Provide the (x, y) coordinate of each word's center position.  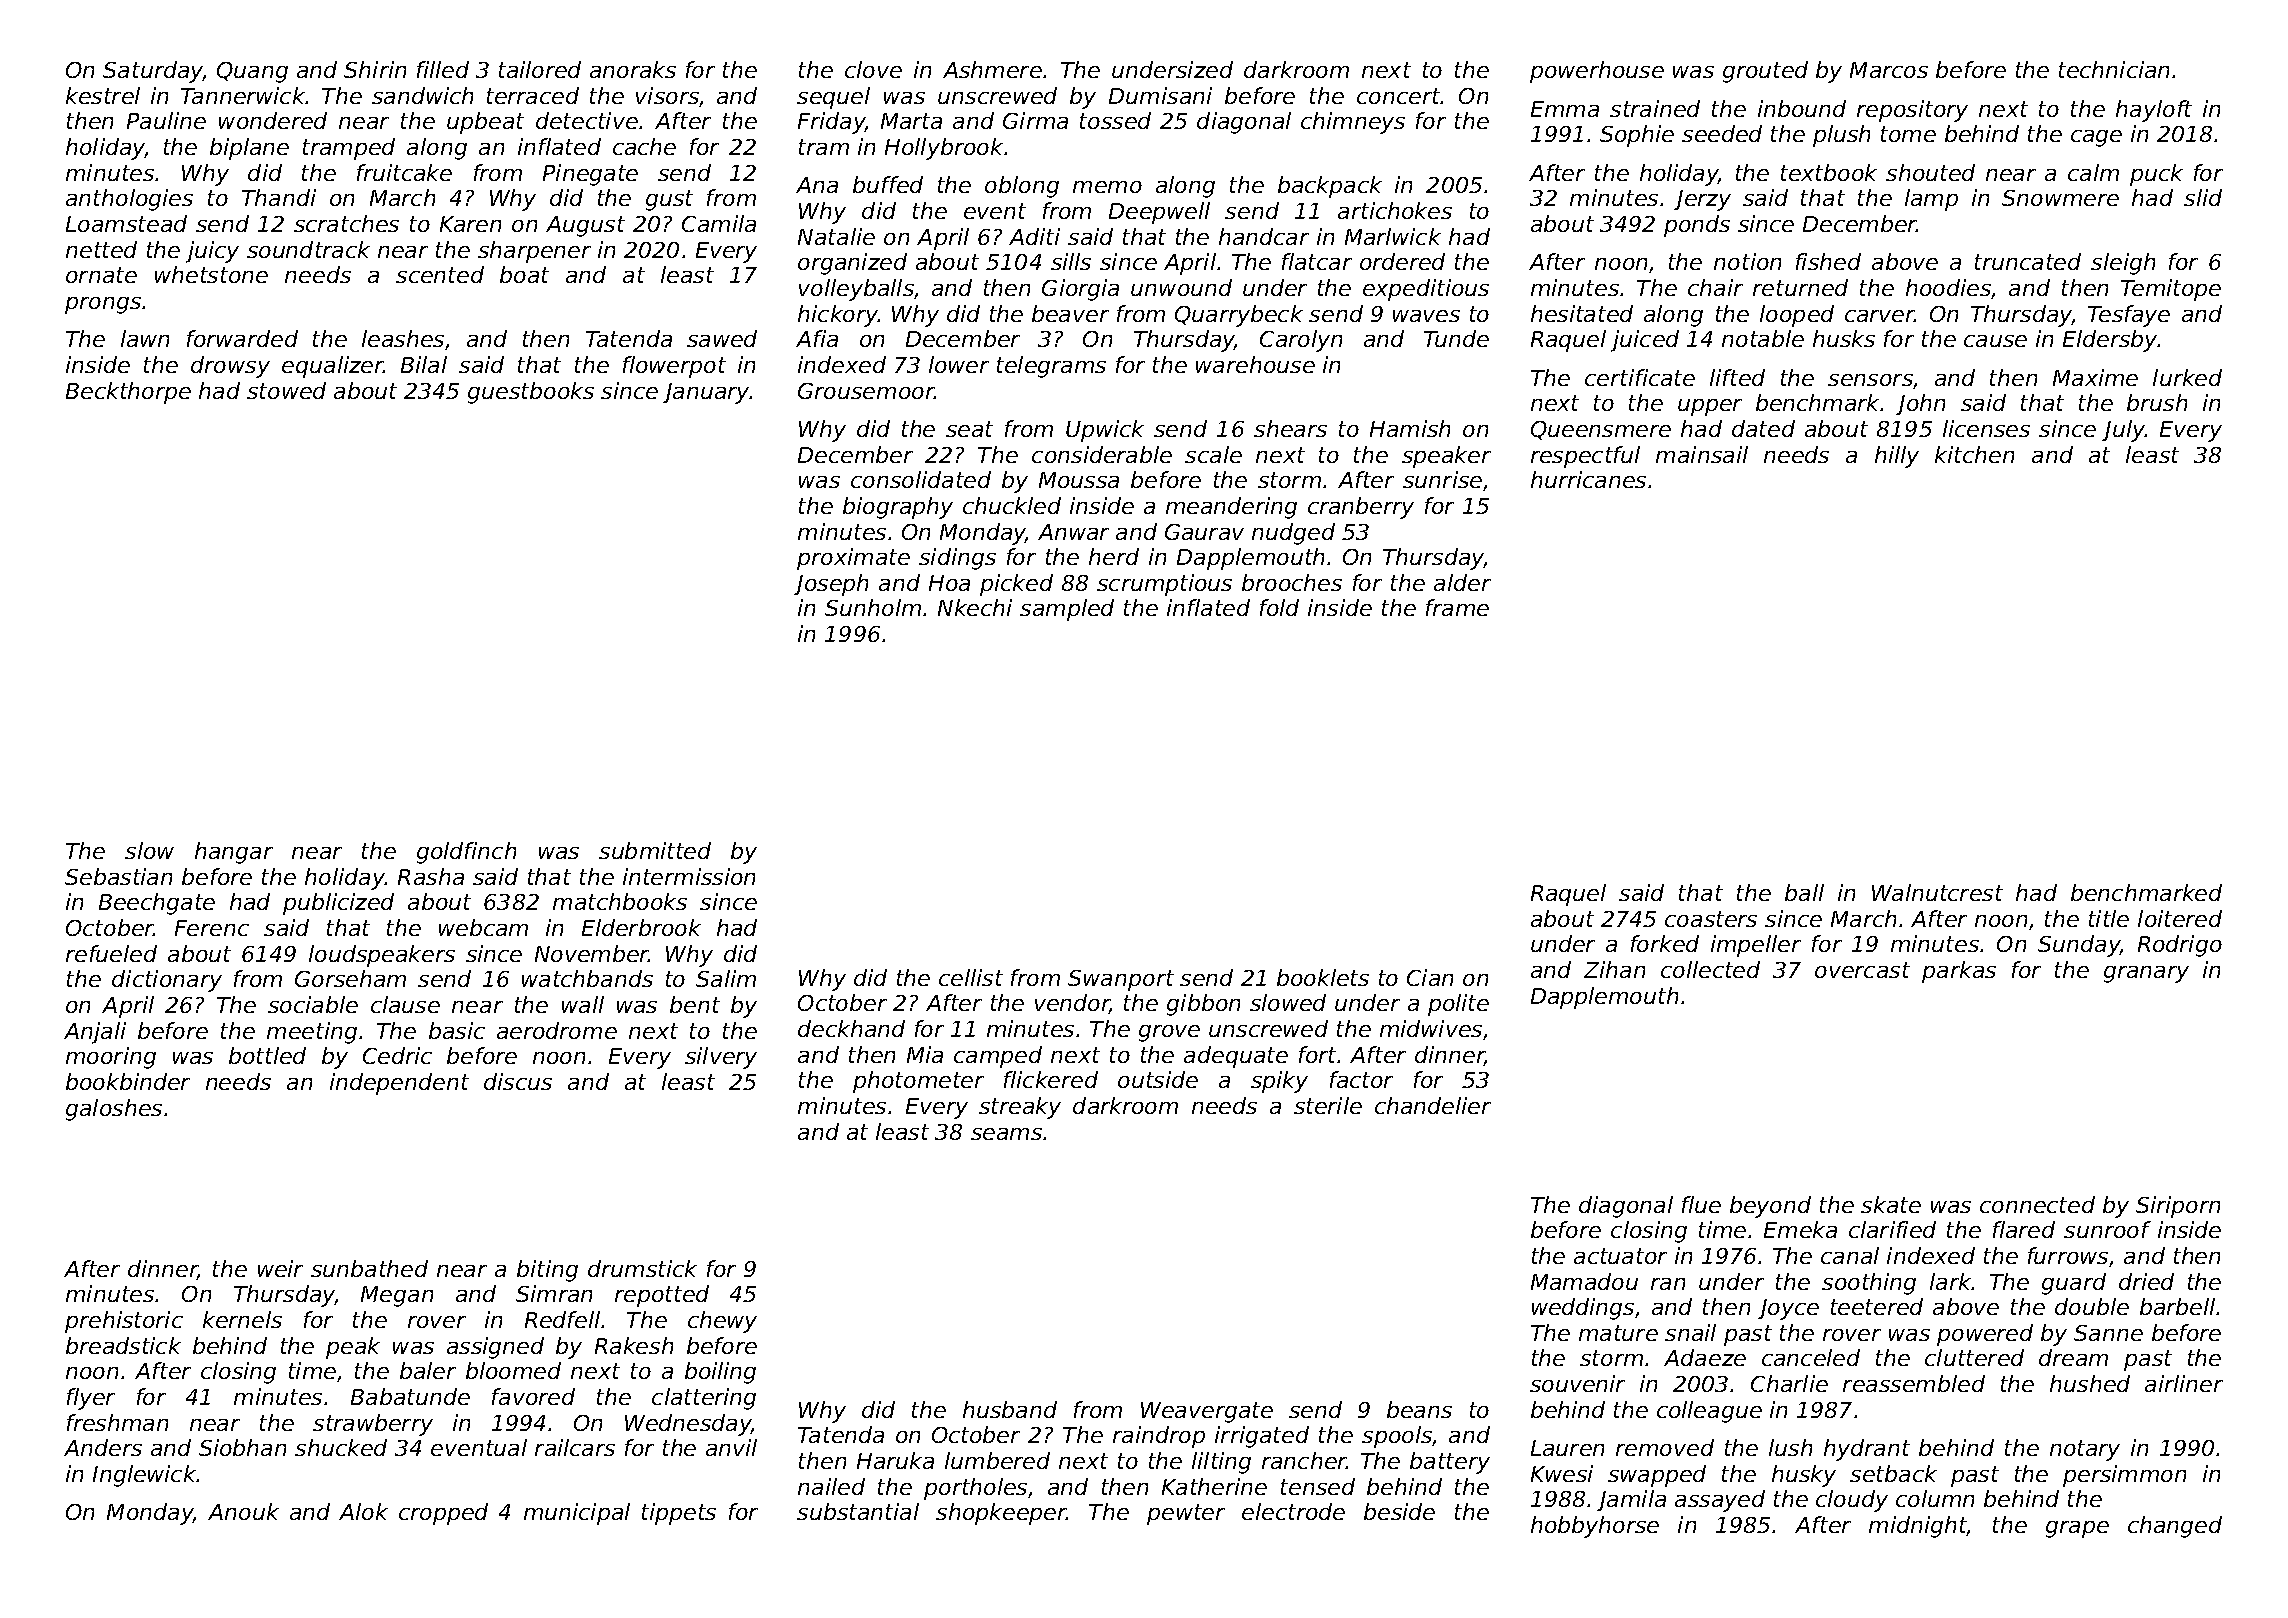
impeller (1756, 946)
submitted (655, 850)
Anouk (243, 1511)
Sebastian (118, 876)
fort (1317, 1054)
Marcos (1889, 70)
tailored (540, 69)
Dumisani (1160, 95)
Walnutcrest (1937, 892)
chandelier (1433, 1105)
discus (518, 1081)
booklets (1323, 977)
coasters (1711, 919)
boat (524, 274)
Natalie (836, 236)
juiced (1645, 341)
